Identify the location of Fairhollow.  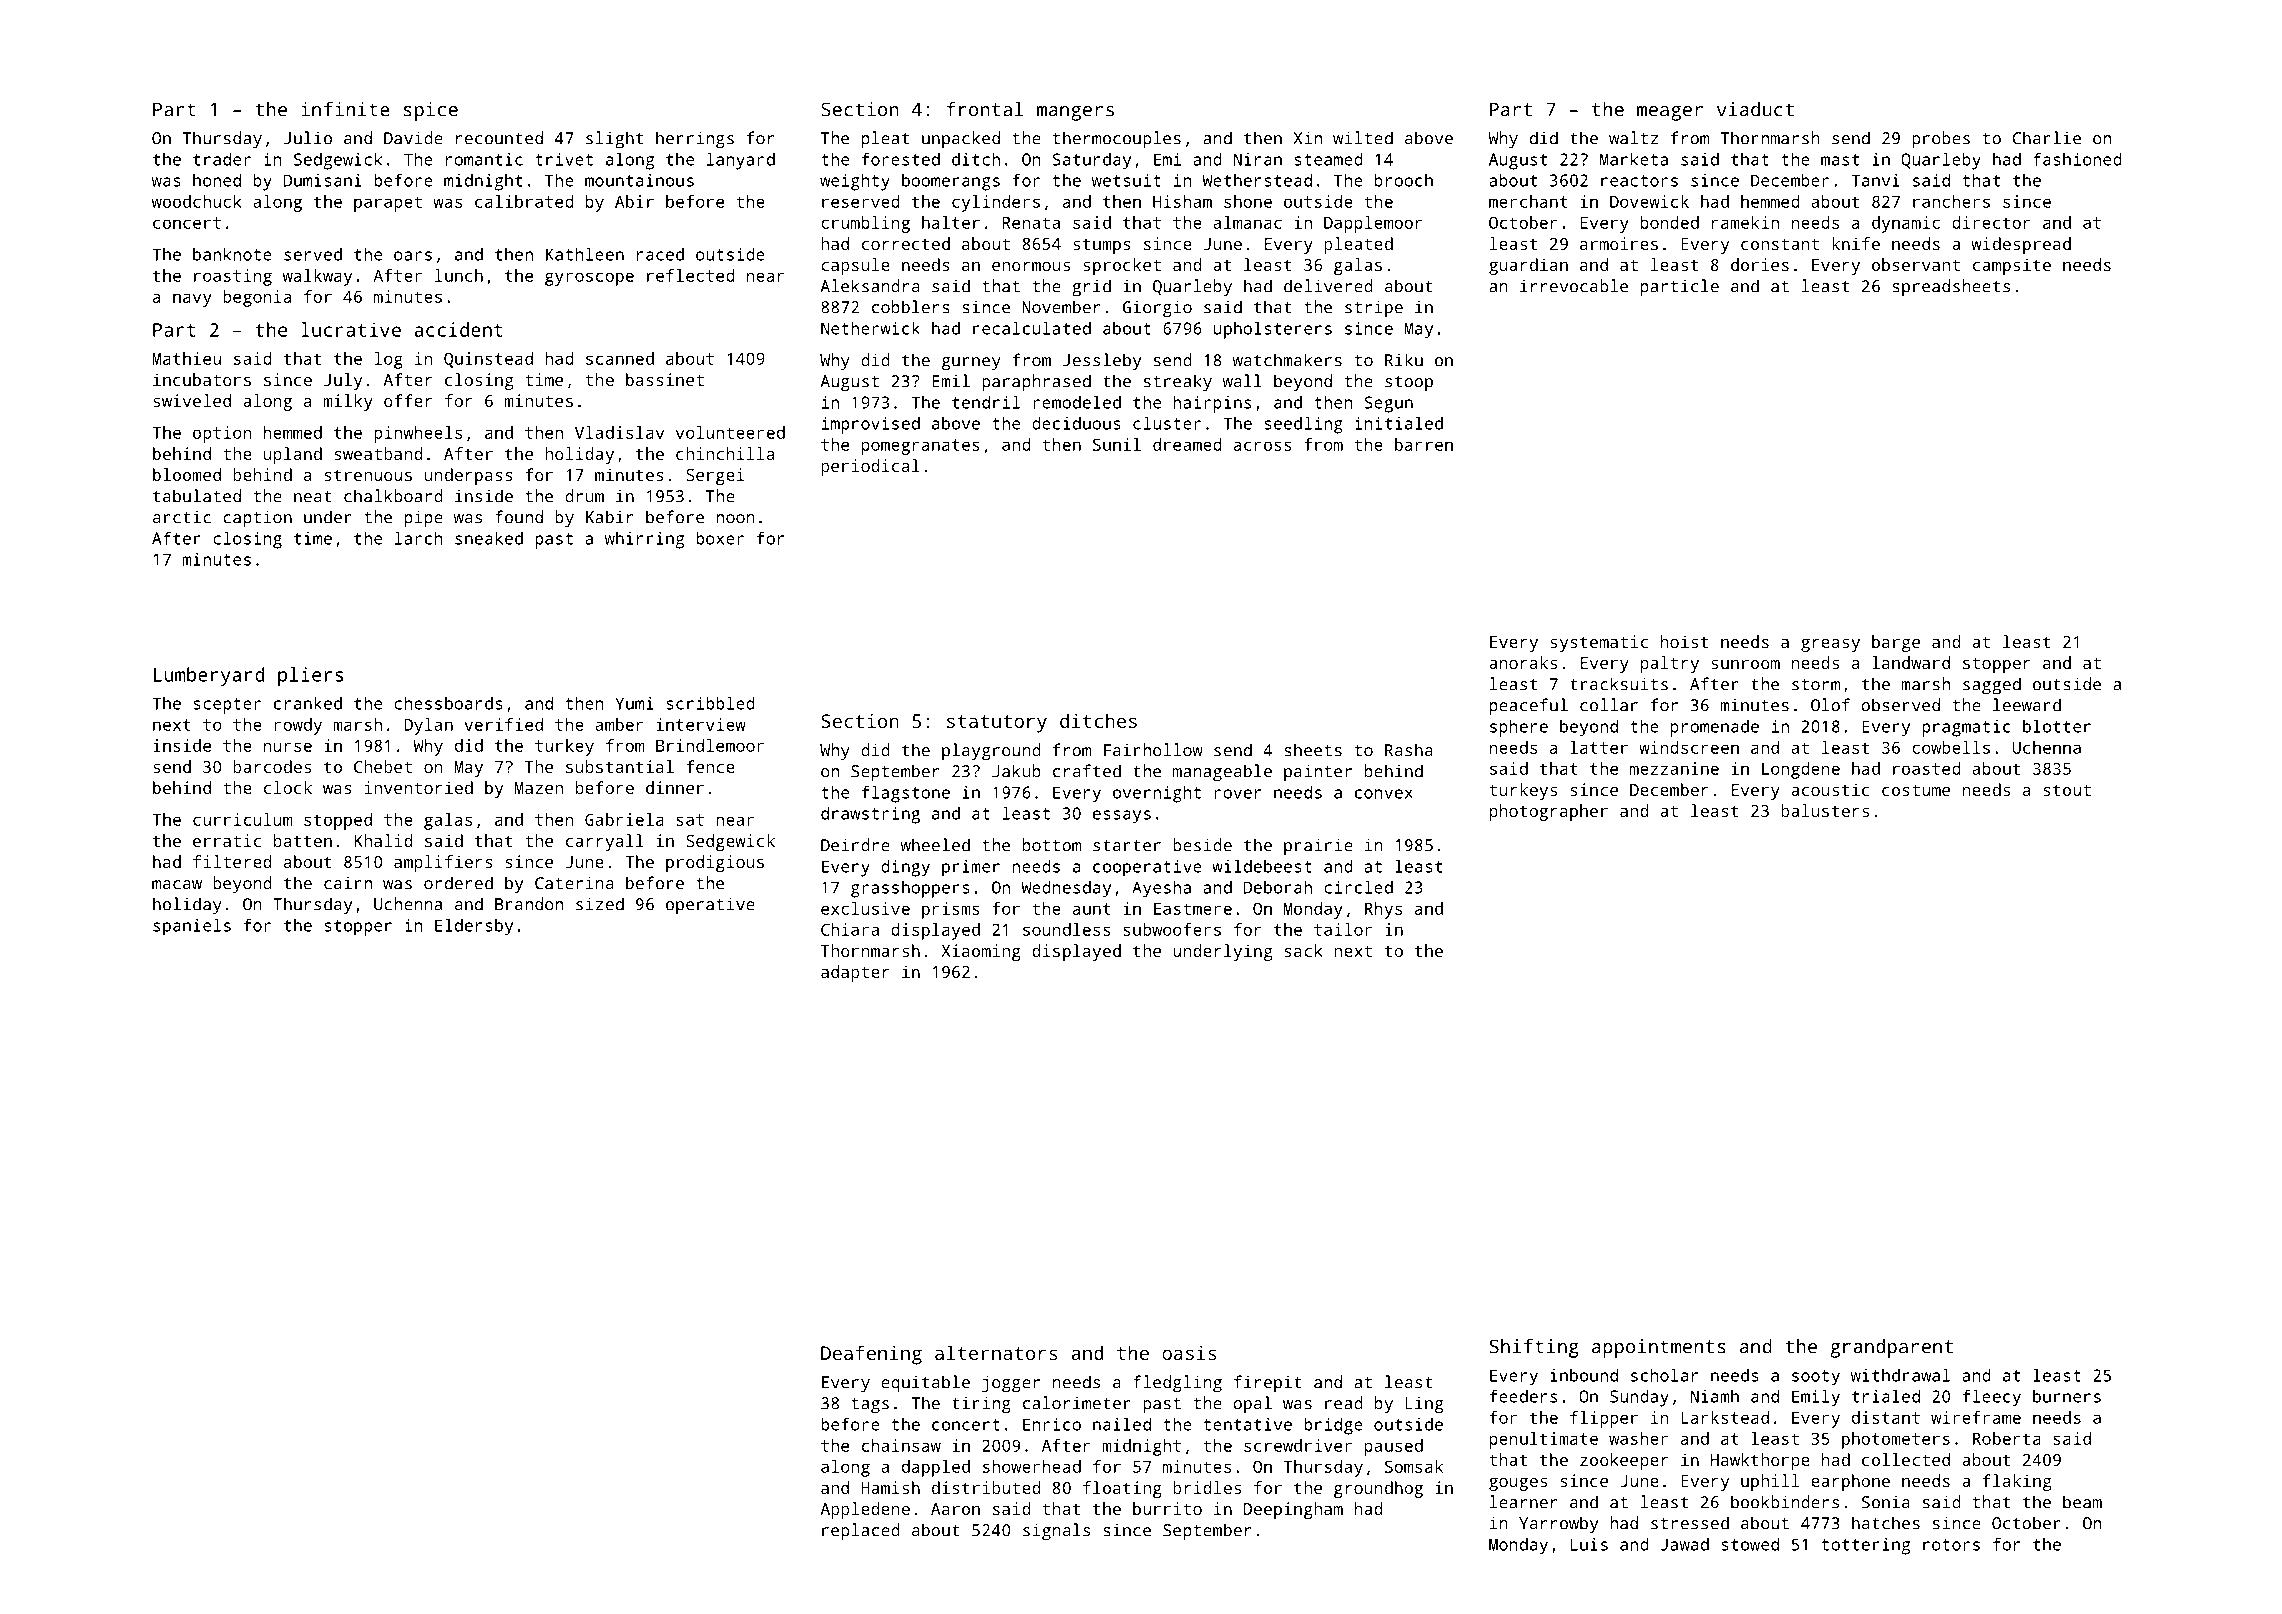
(1153, 750).
